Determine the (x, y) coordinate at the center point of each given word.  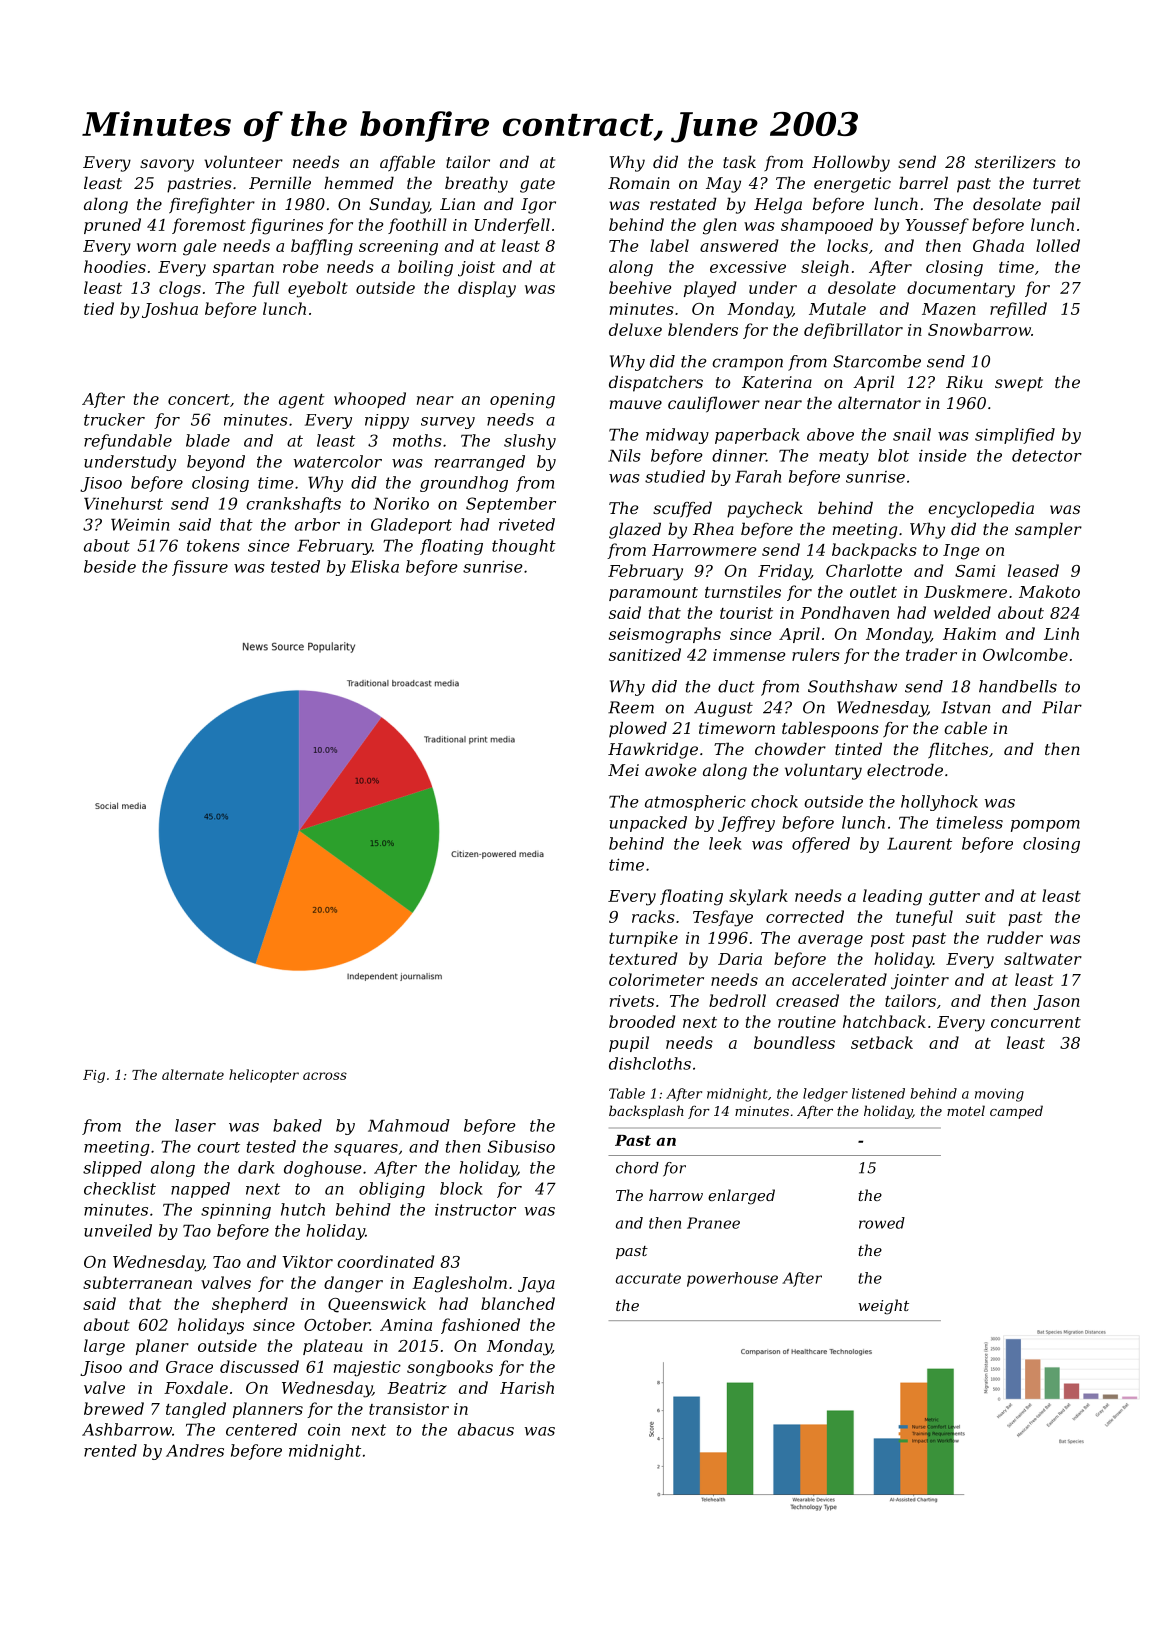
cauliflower (714, 404)
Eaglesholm (459, 1284)
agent (302, 401)
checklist (120, 1188)
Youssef (937, 226)
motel (966, 1110)
